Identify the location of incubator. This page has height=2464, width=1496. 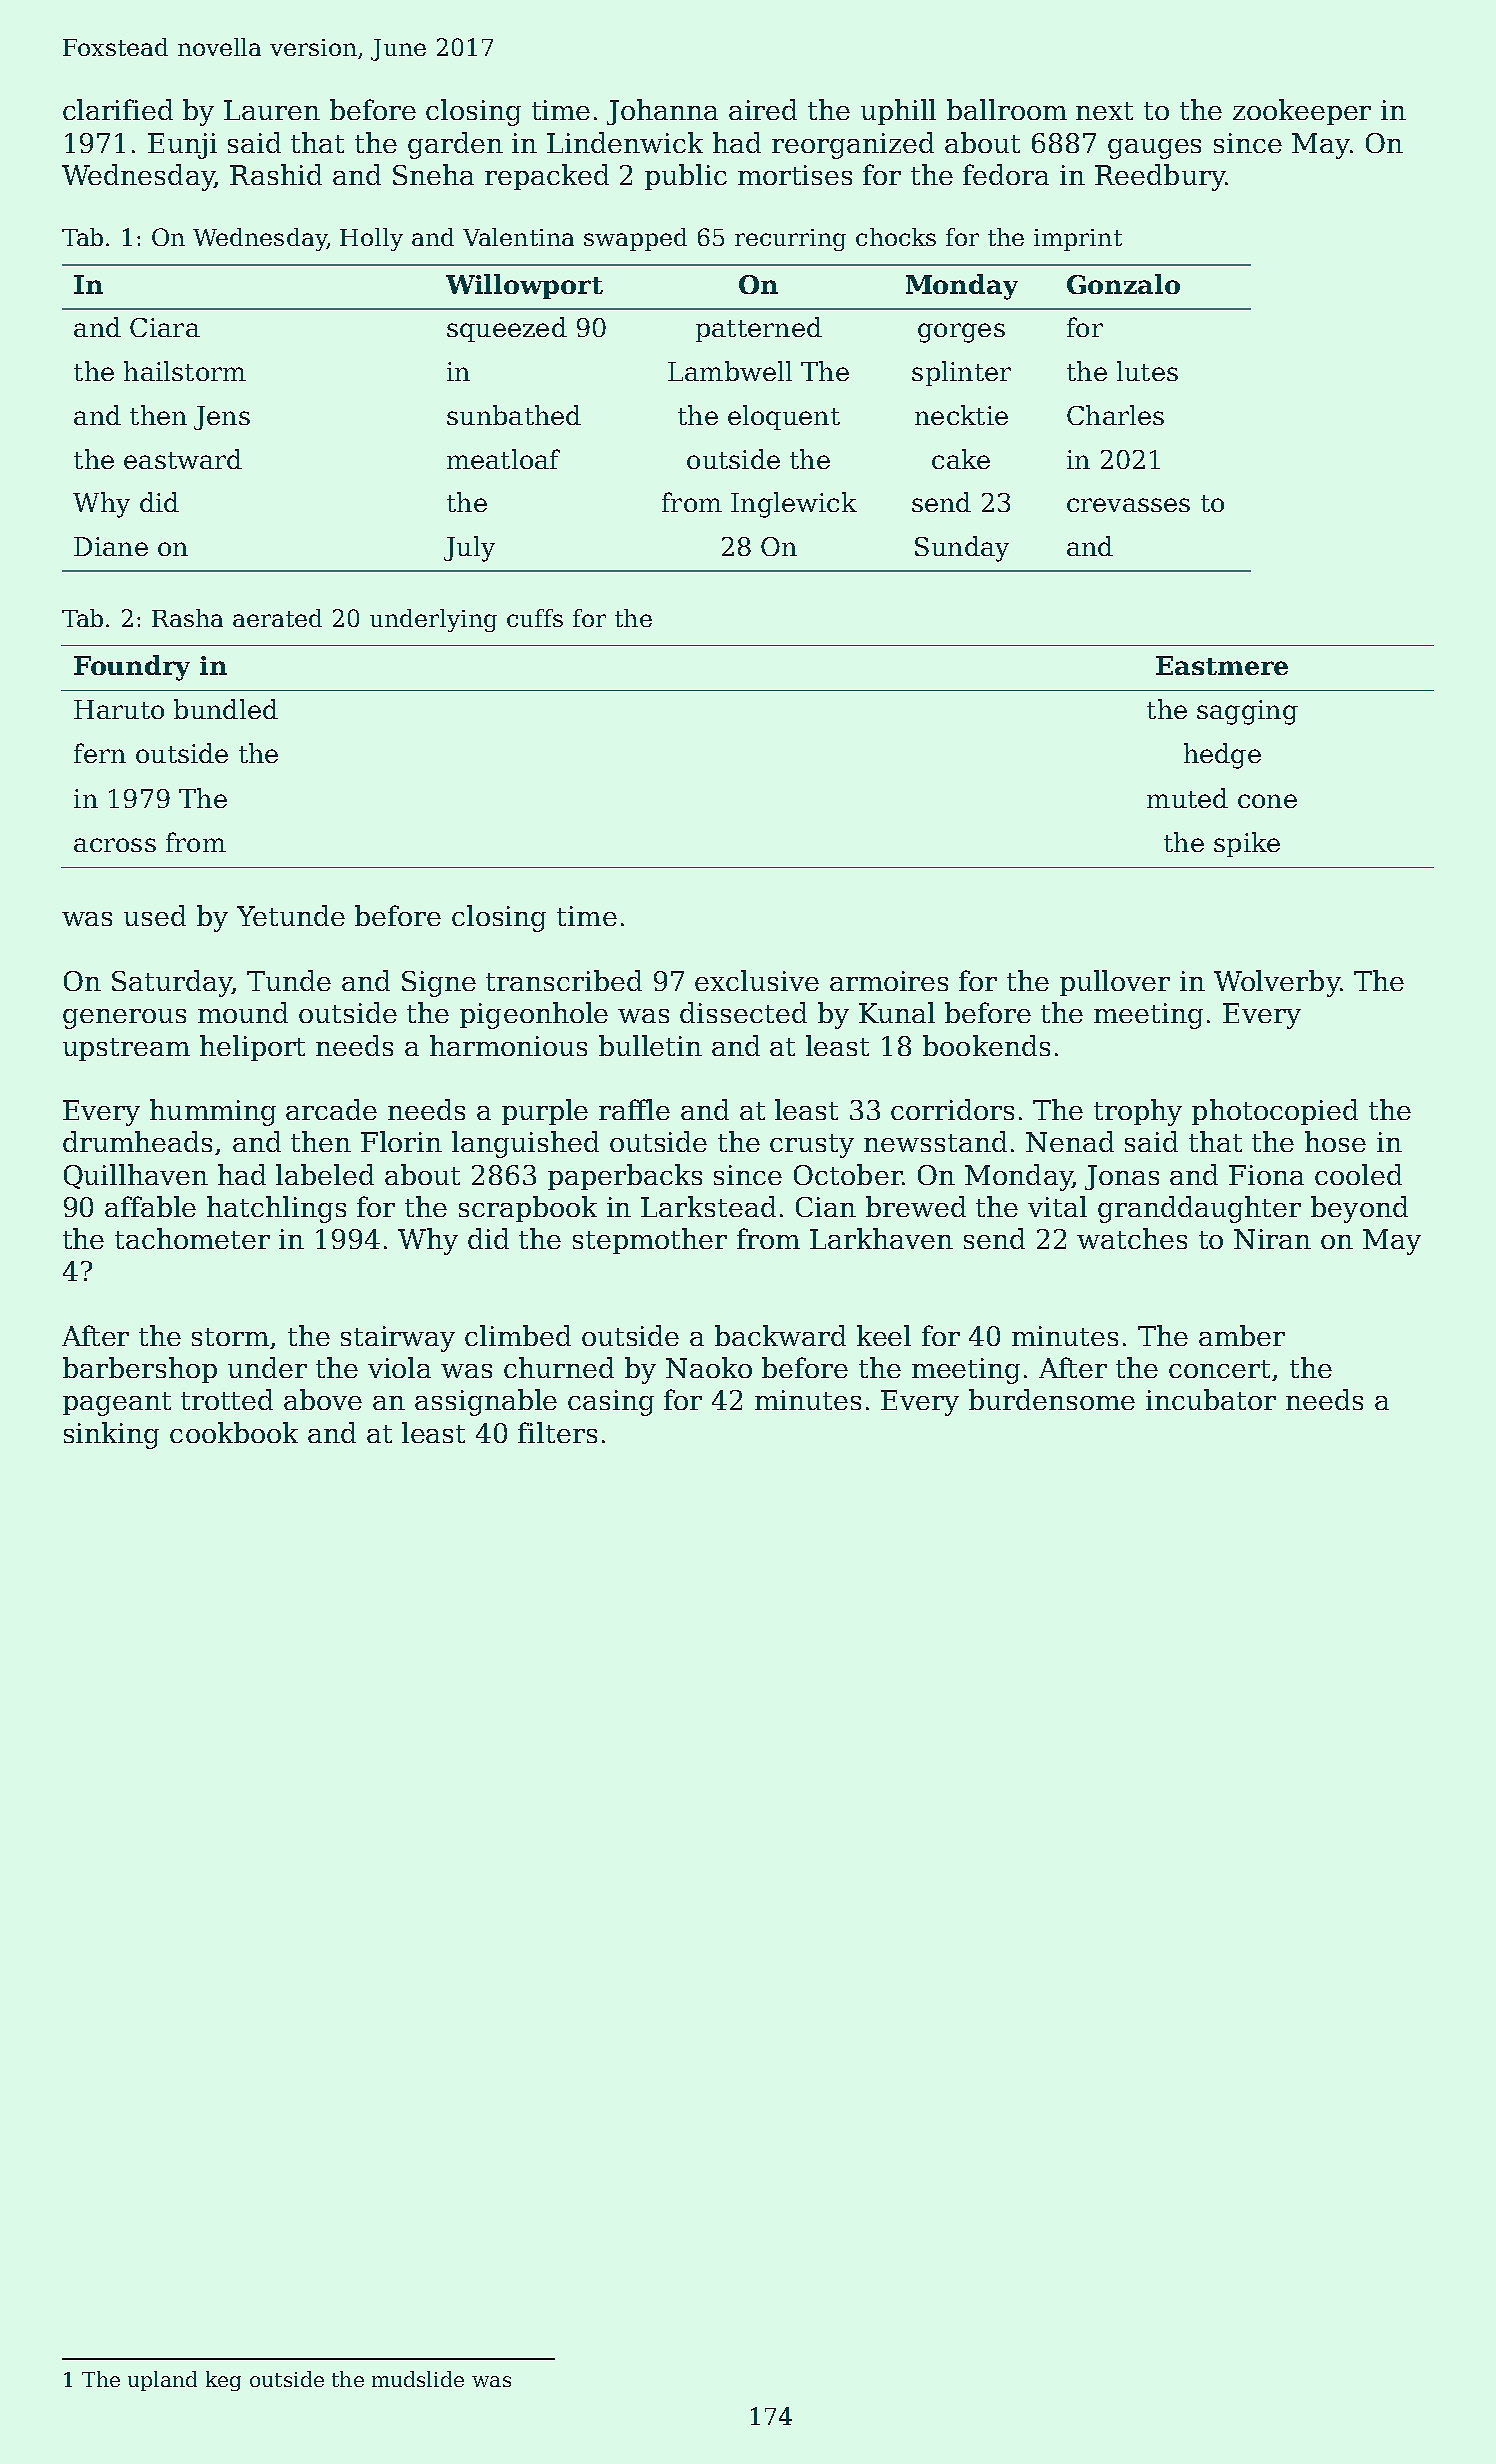
(1211, 1399).
